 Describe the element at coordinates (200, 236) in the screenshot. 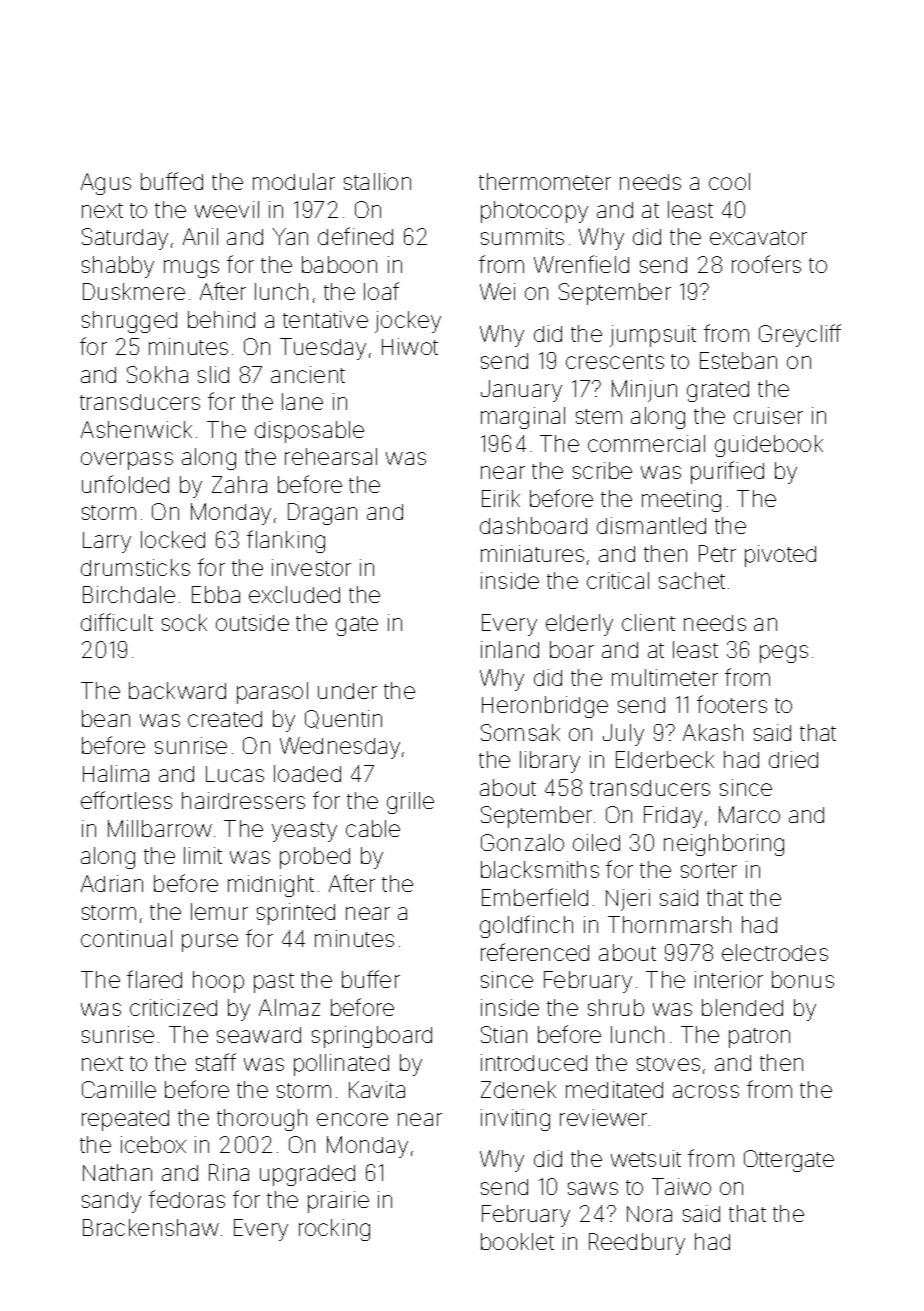

I see `Anil` at that location.
